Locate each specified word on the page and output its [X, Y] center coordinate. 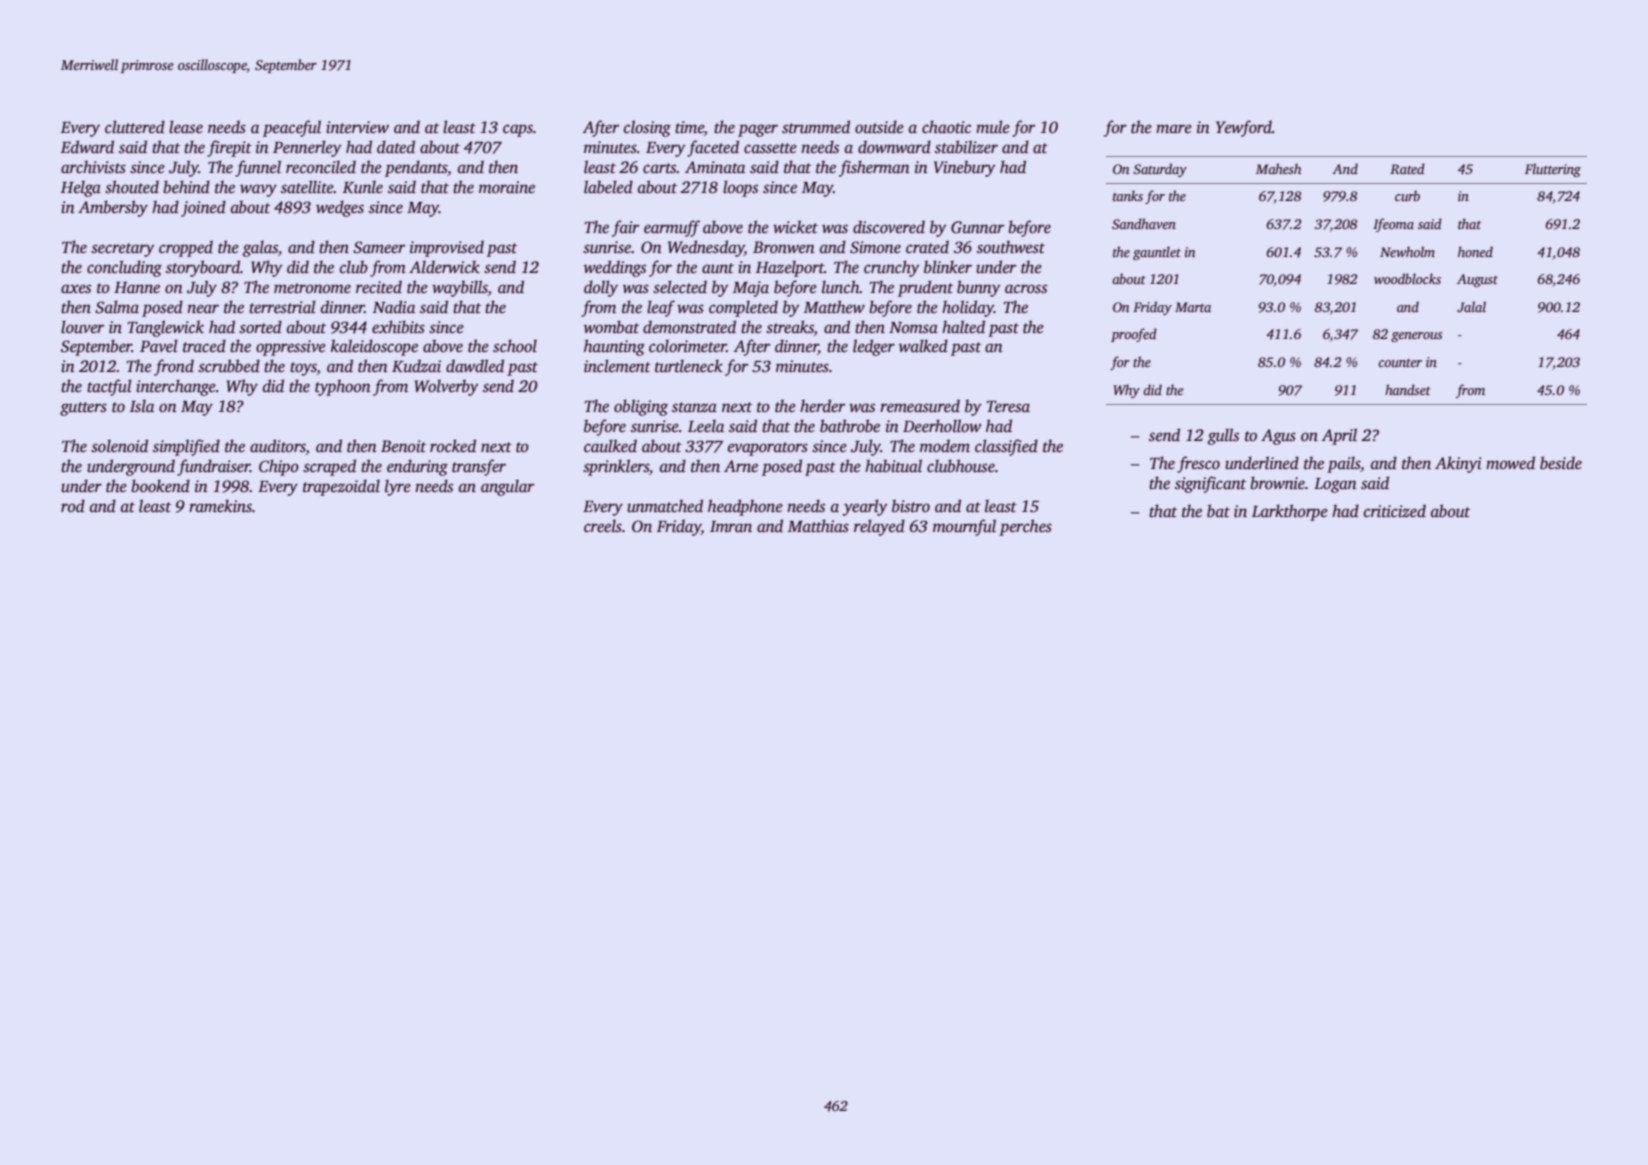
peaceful [292, 128]
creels [603, 526]
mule [993, 127]
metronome [312, 288]
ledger [874, 347]
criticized [1395, 511]
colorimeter [687, 346]
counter [1400, 363]
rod [73, 506]
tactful [109, 387]
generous [1416, 337]
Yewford [1244, 128]
